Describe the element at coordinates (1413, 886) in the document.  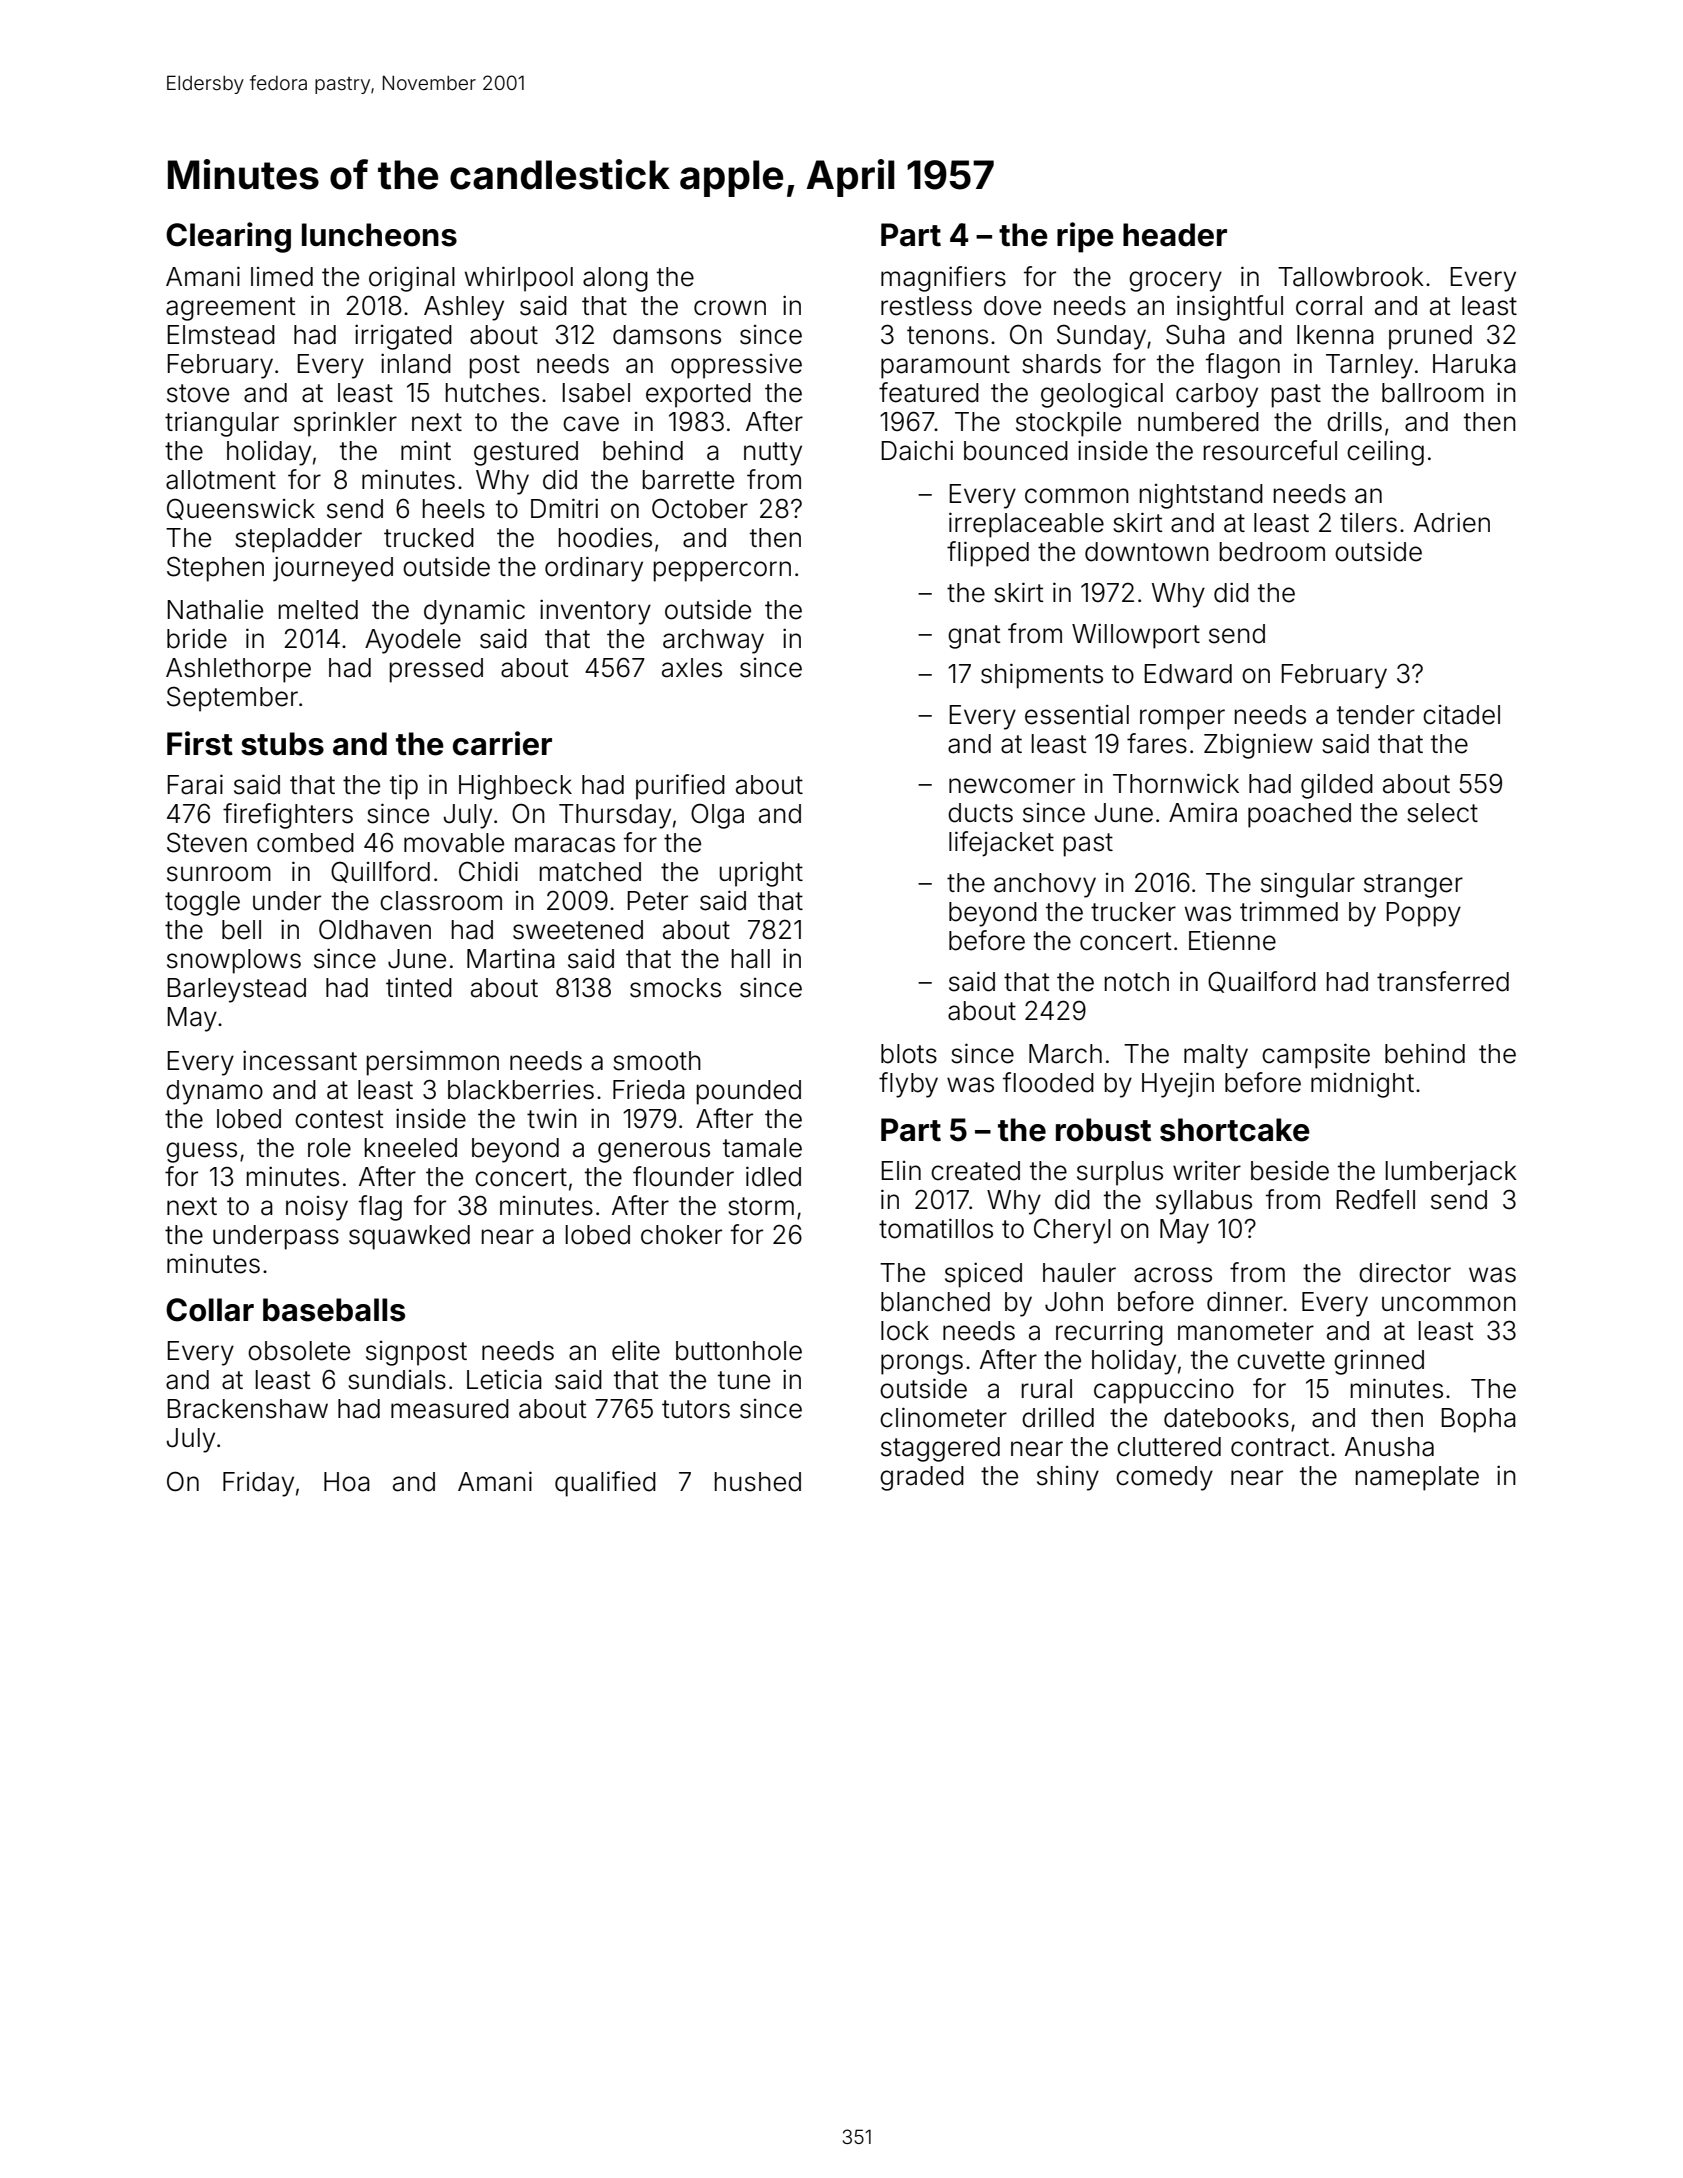
I see `stranger` at that location.
